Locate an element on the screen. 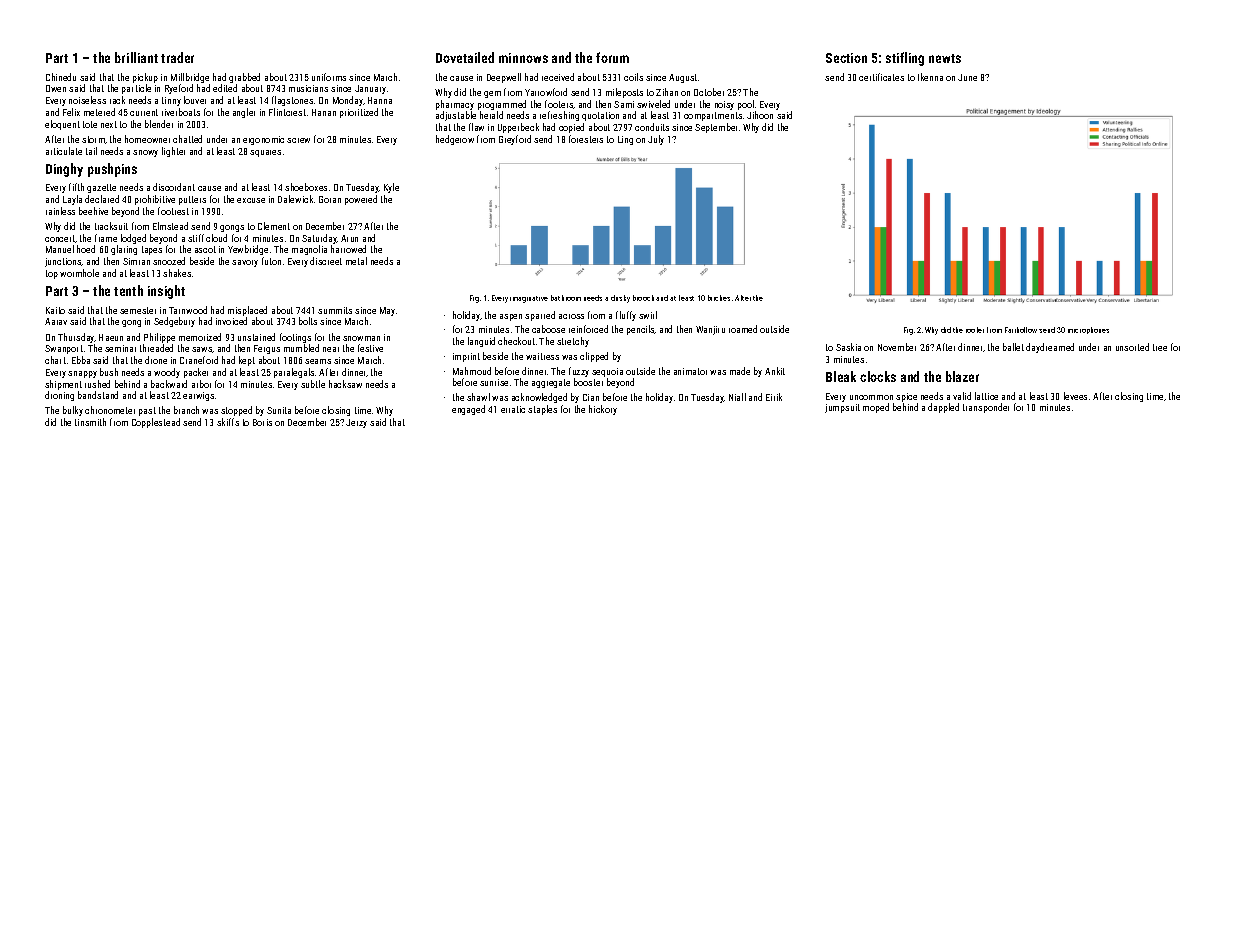  imaginative is located at coordinates (529, 299).
